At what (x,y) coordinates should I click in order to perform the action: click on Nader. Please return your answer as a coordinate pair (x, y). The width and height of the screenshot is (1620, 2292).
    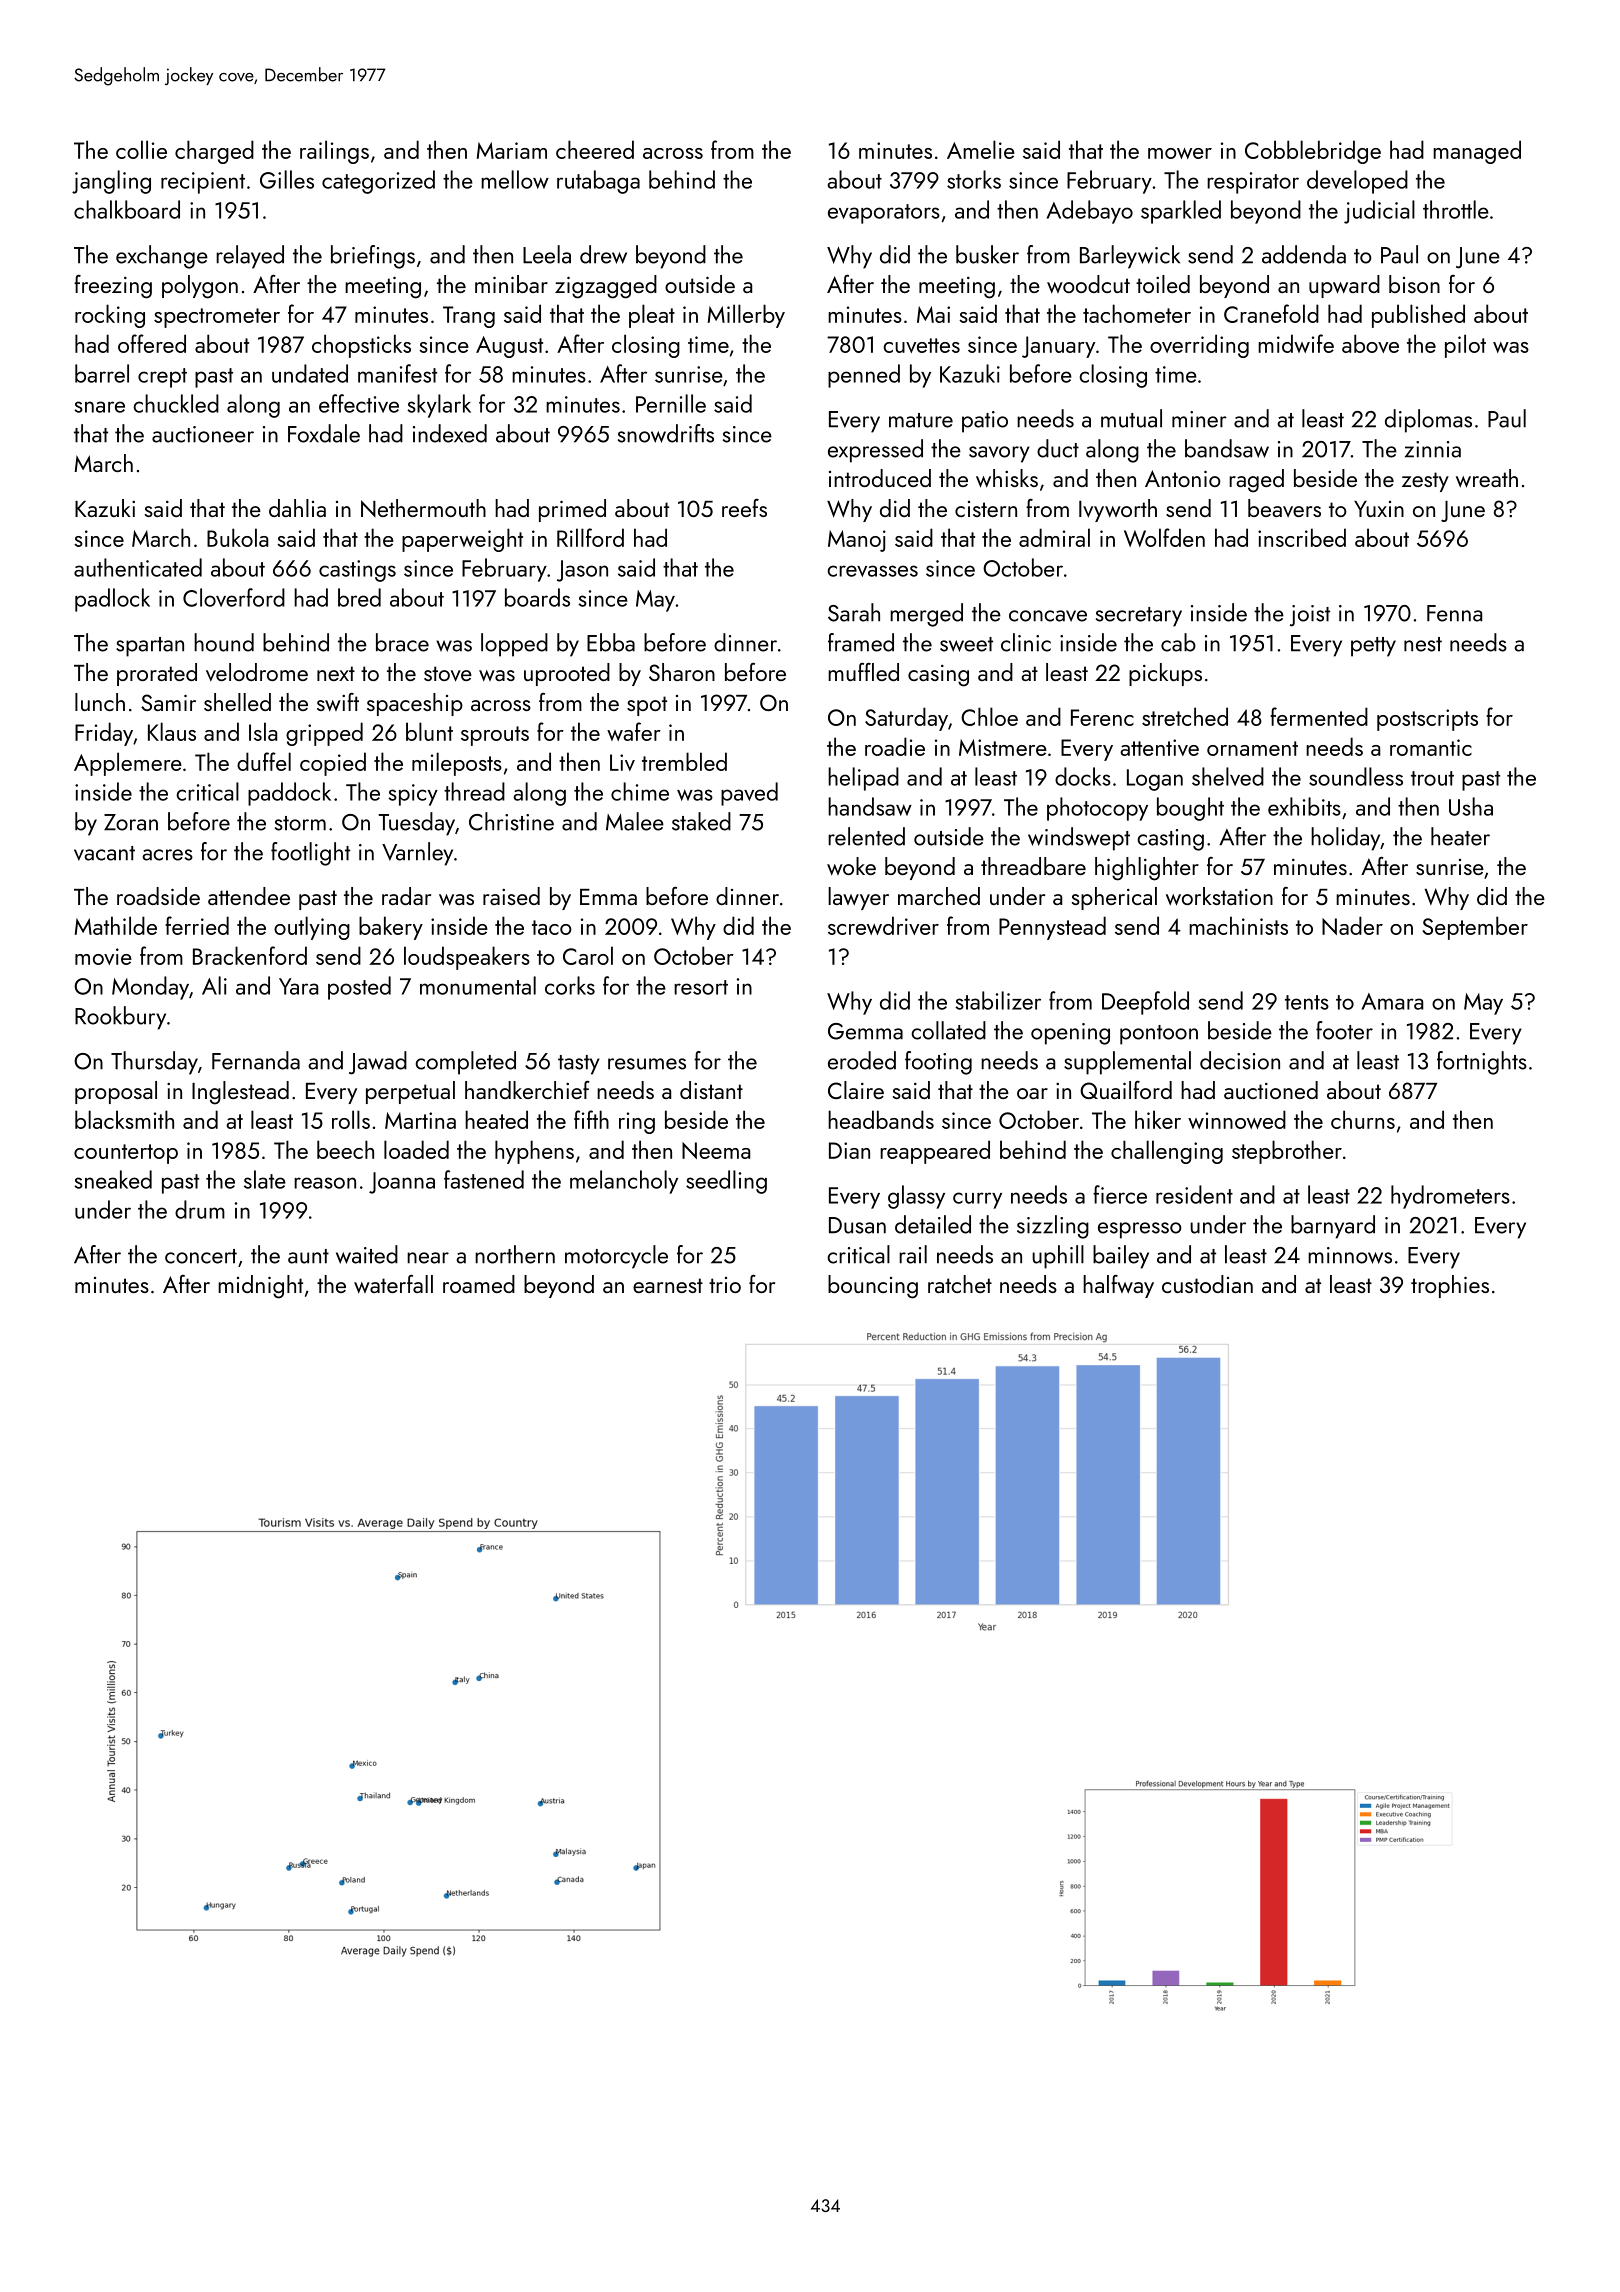
    Looking at the image, I should click on (1352, 925).
